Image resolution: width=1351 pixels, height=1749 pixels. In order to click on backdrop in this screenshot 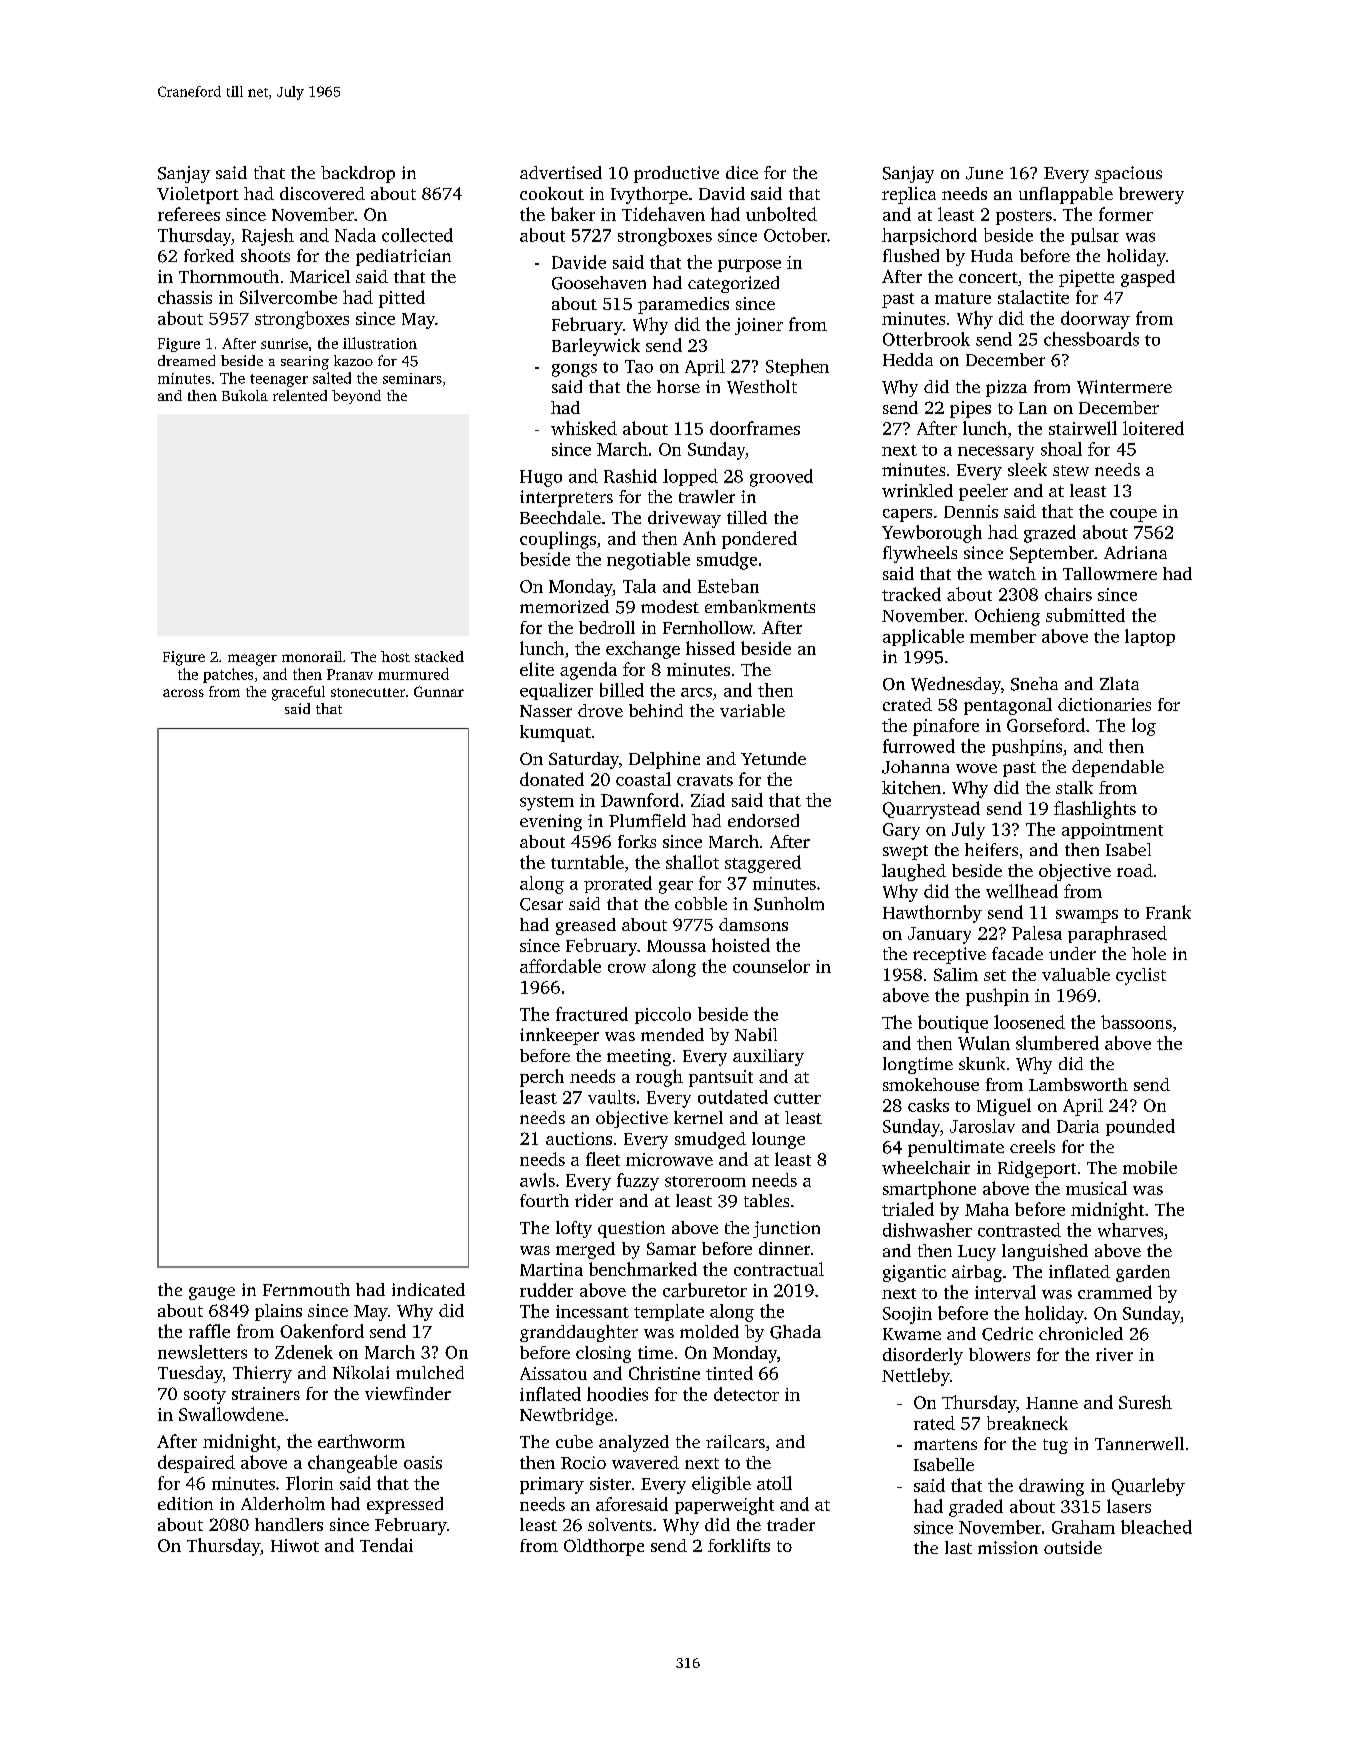, I will do `click(358, 174)`.
